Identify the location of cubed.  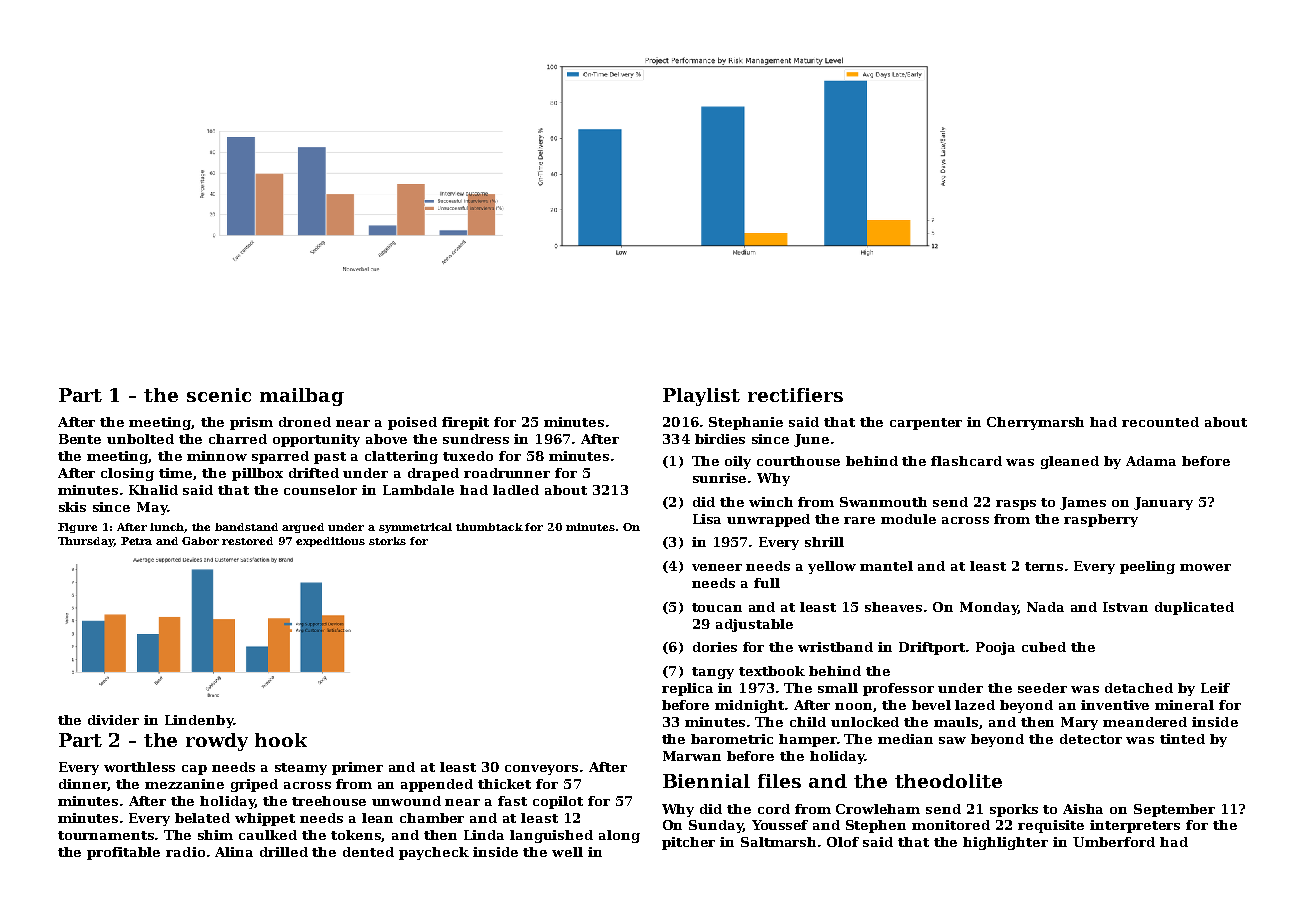
(1044, 647).
